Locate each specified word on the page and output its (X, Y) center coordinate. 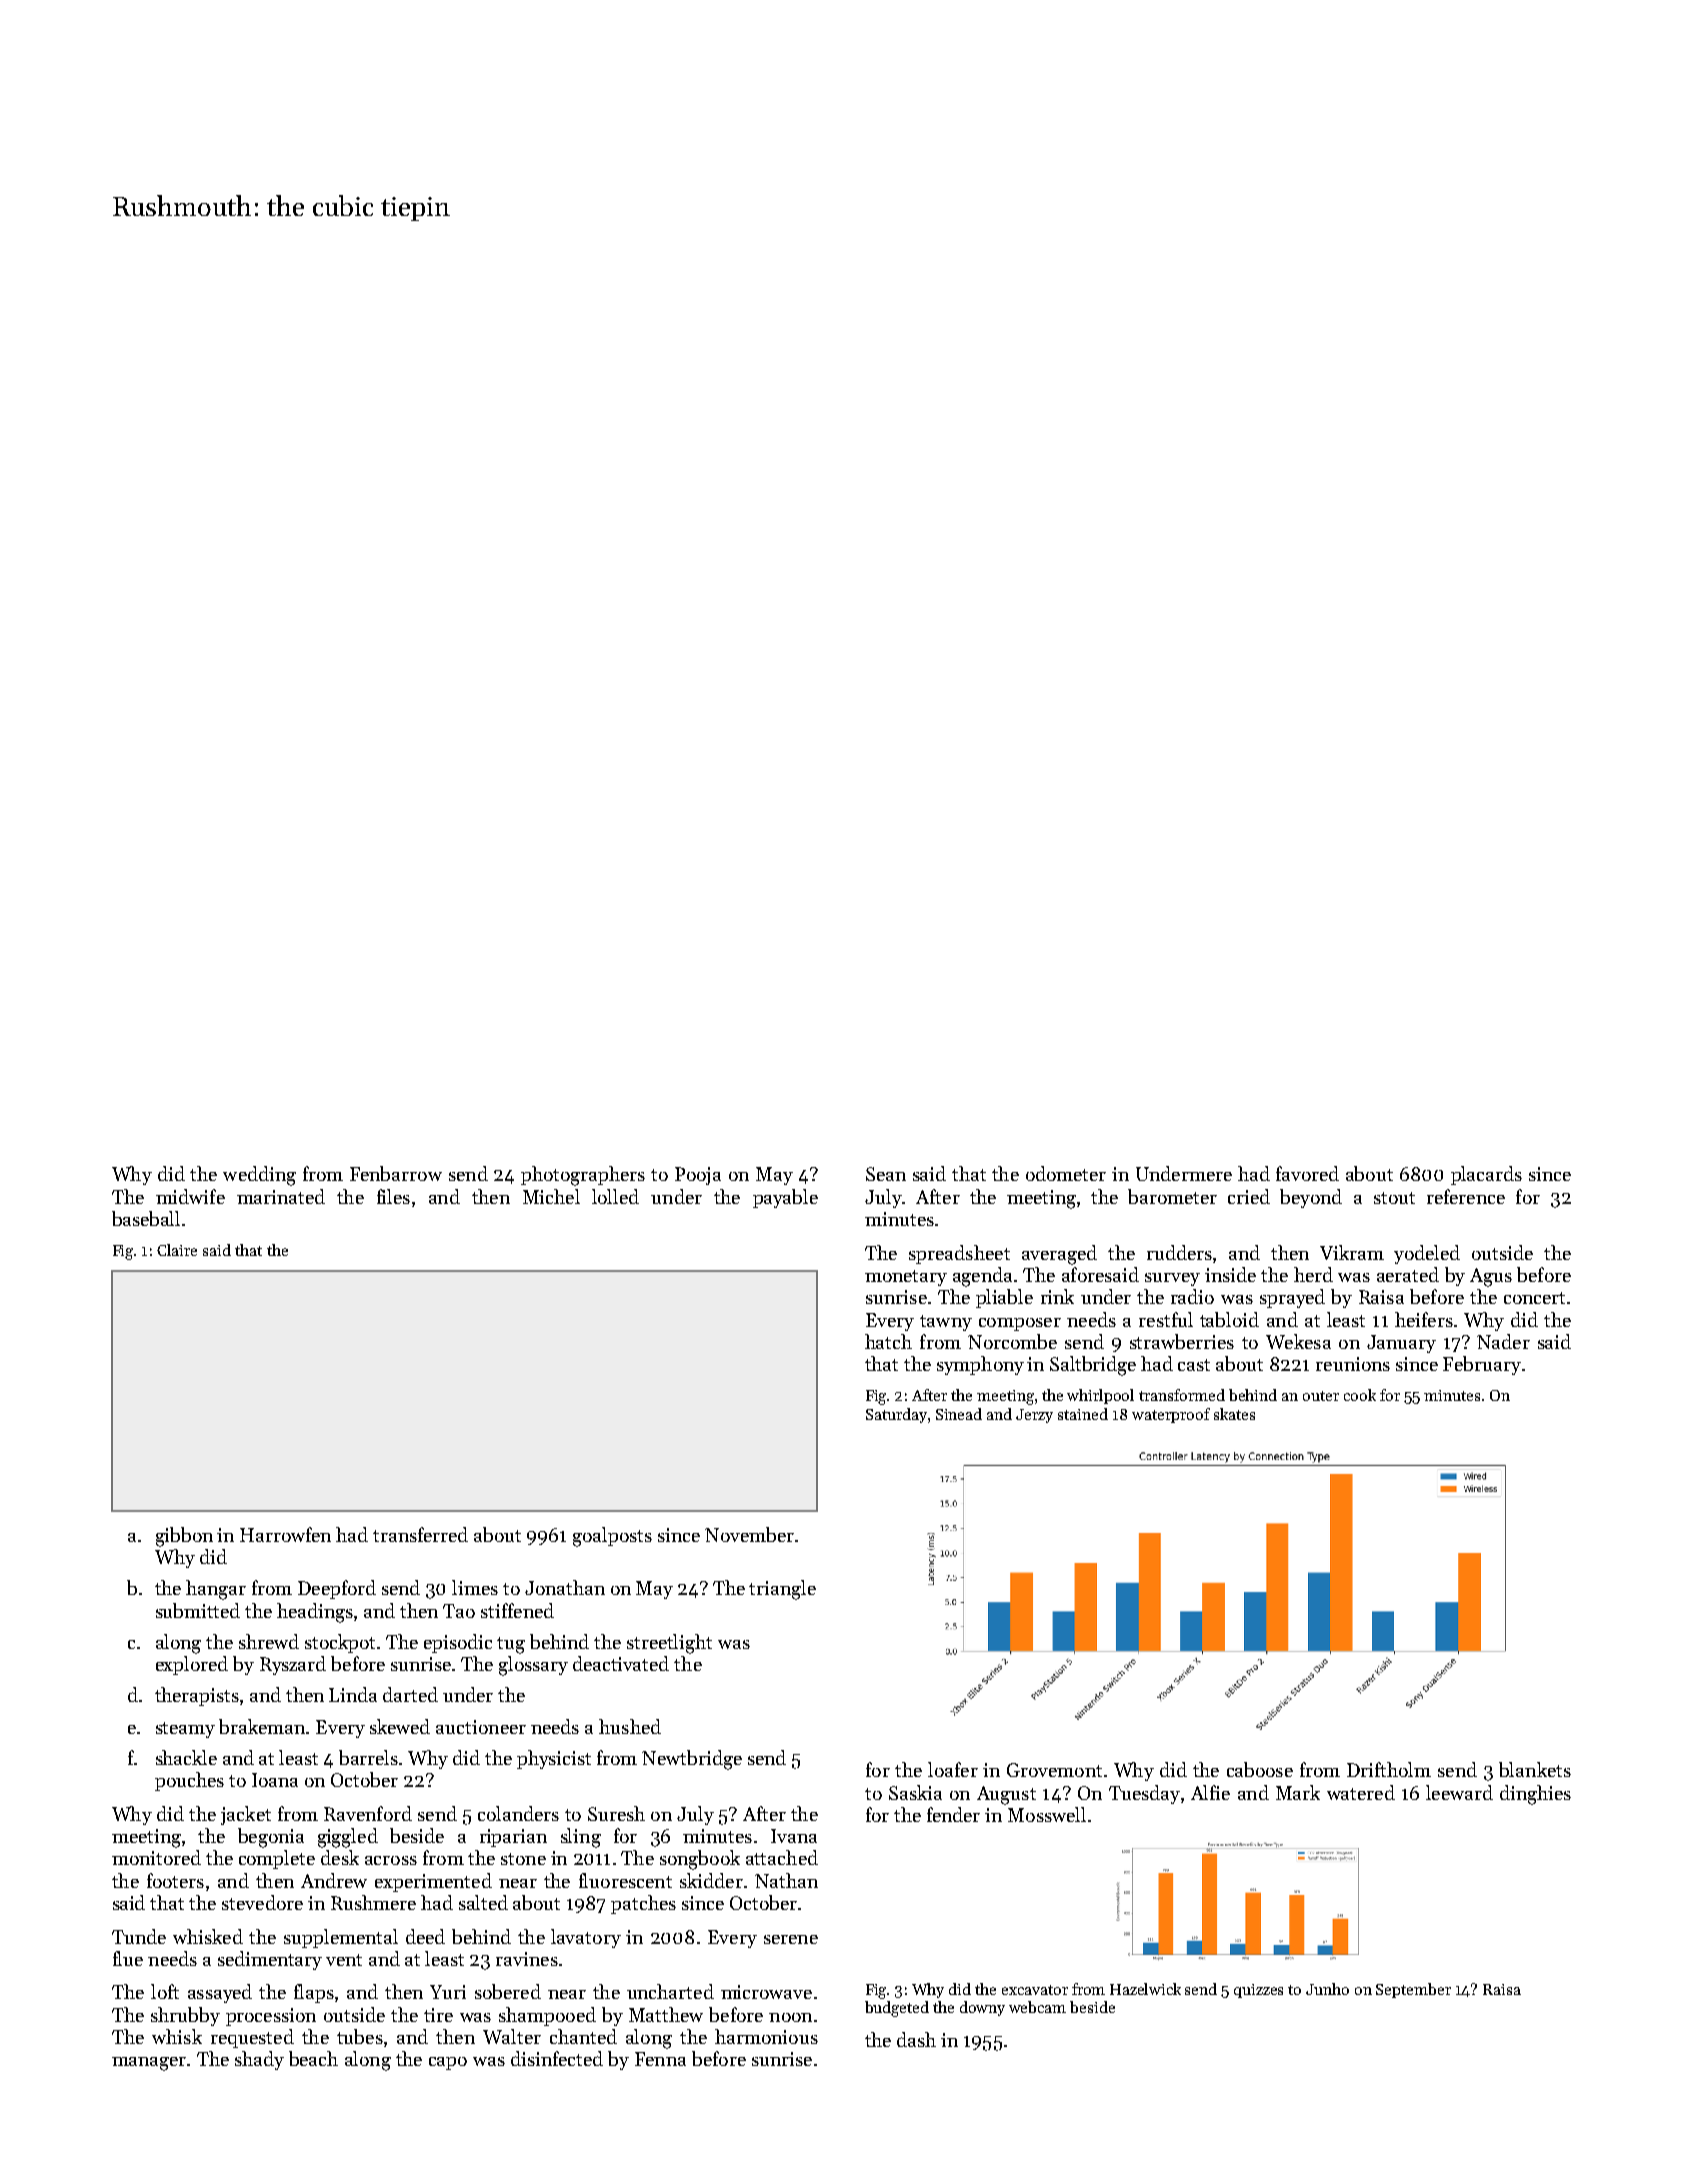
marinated (281, 1196)
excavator (1035, 1990)
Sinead (959, 1414)
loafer (953, 1769)
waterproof (1171, 1415)
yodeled (1427, 1254)
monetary (906, 1278)
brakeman (262, 1726)
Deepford (337, 1589)
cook (1360, 1395)
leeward (1459, 1792)
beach (313, 2058)
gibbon (184, 1537)
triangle (782, 1590)
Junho (1327, 1989)
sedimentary (270, 1960)
